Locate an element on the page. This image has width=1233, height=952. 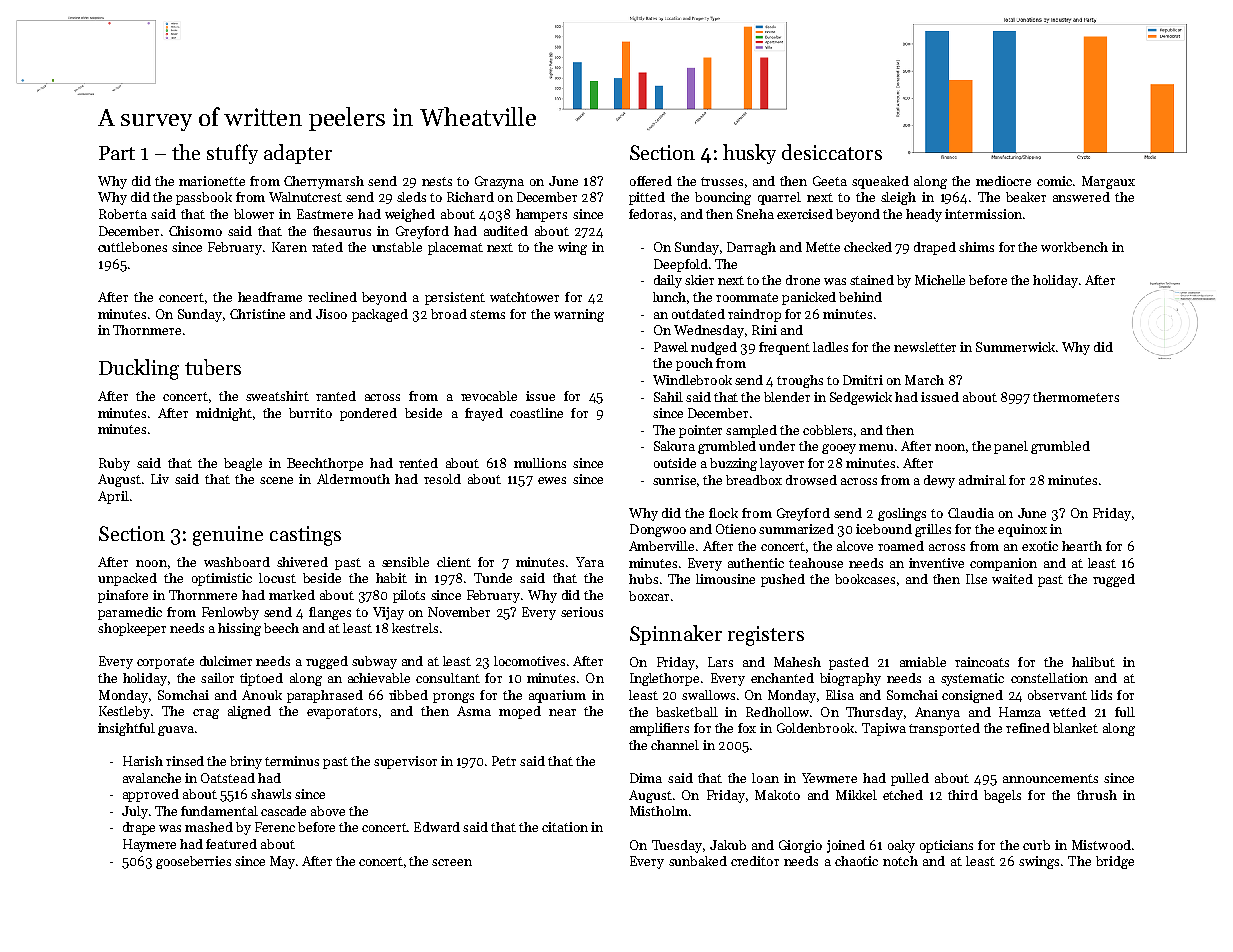
marionette is located at coordinates (212, 181).
